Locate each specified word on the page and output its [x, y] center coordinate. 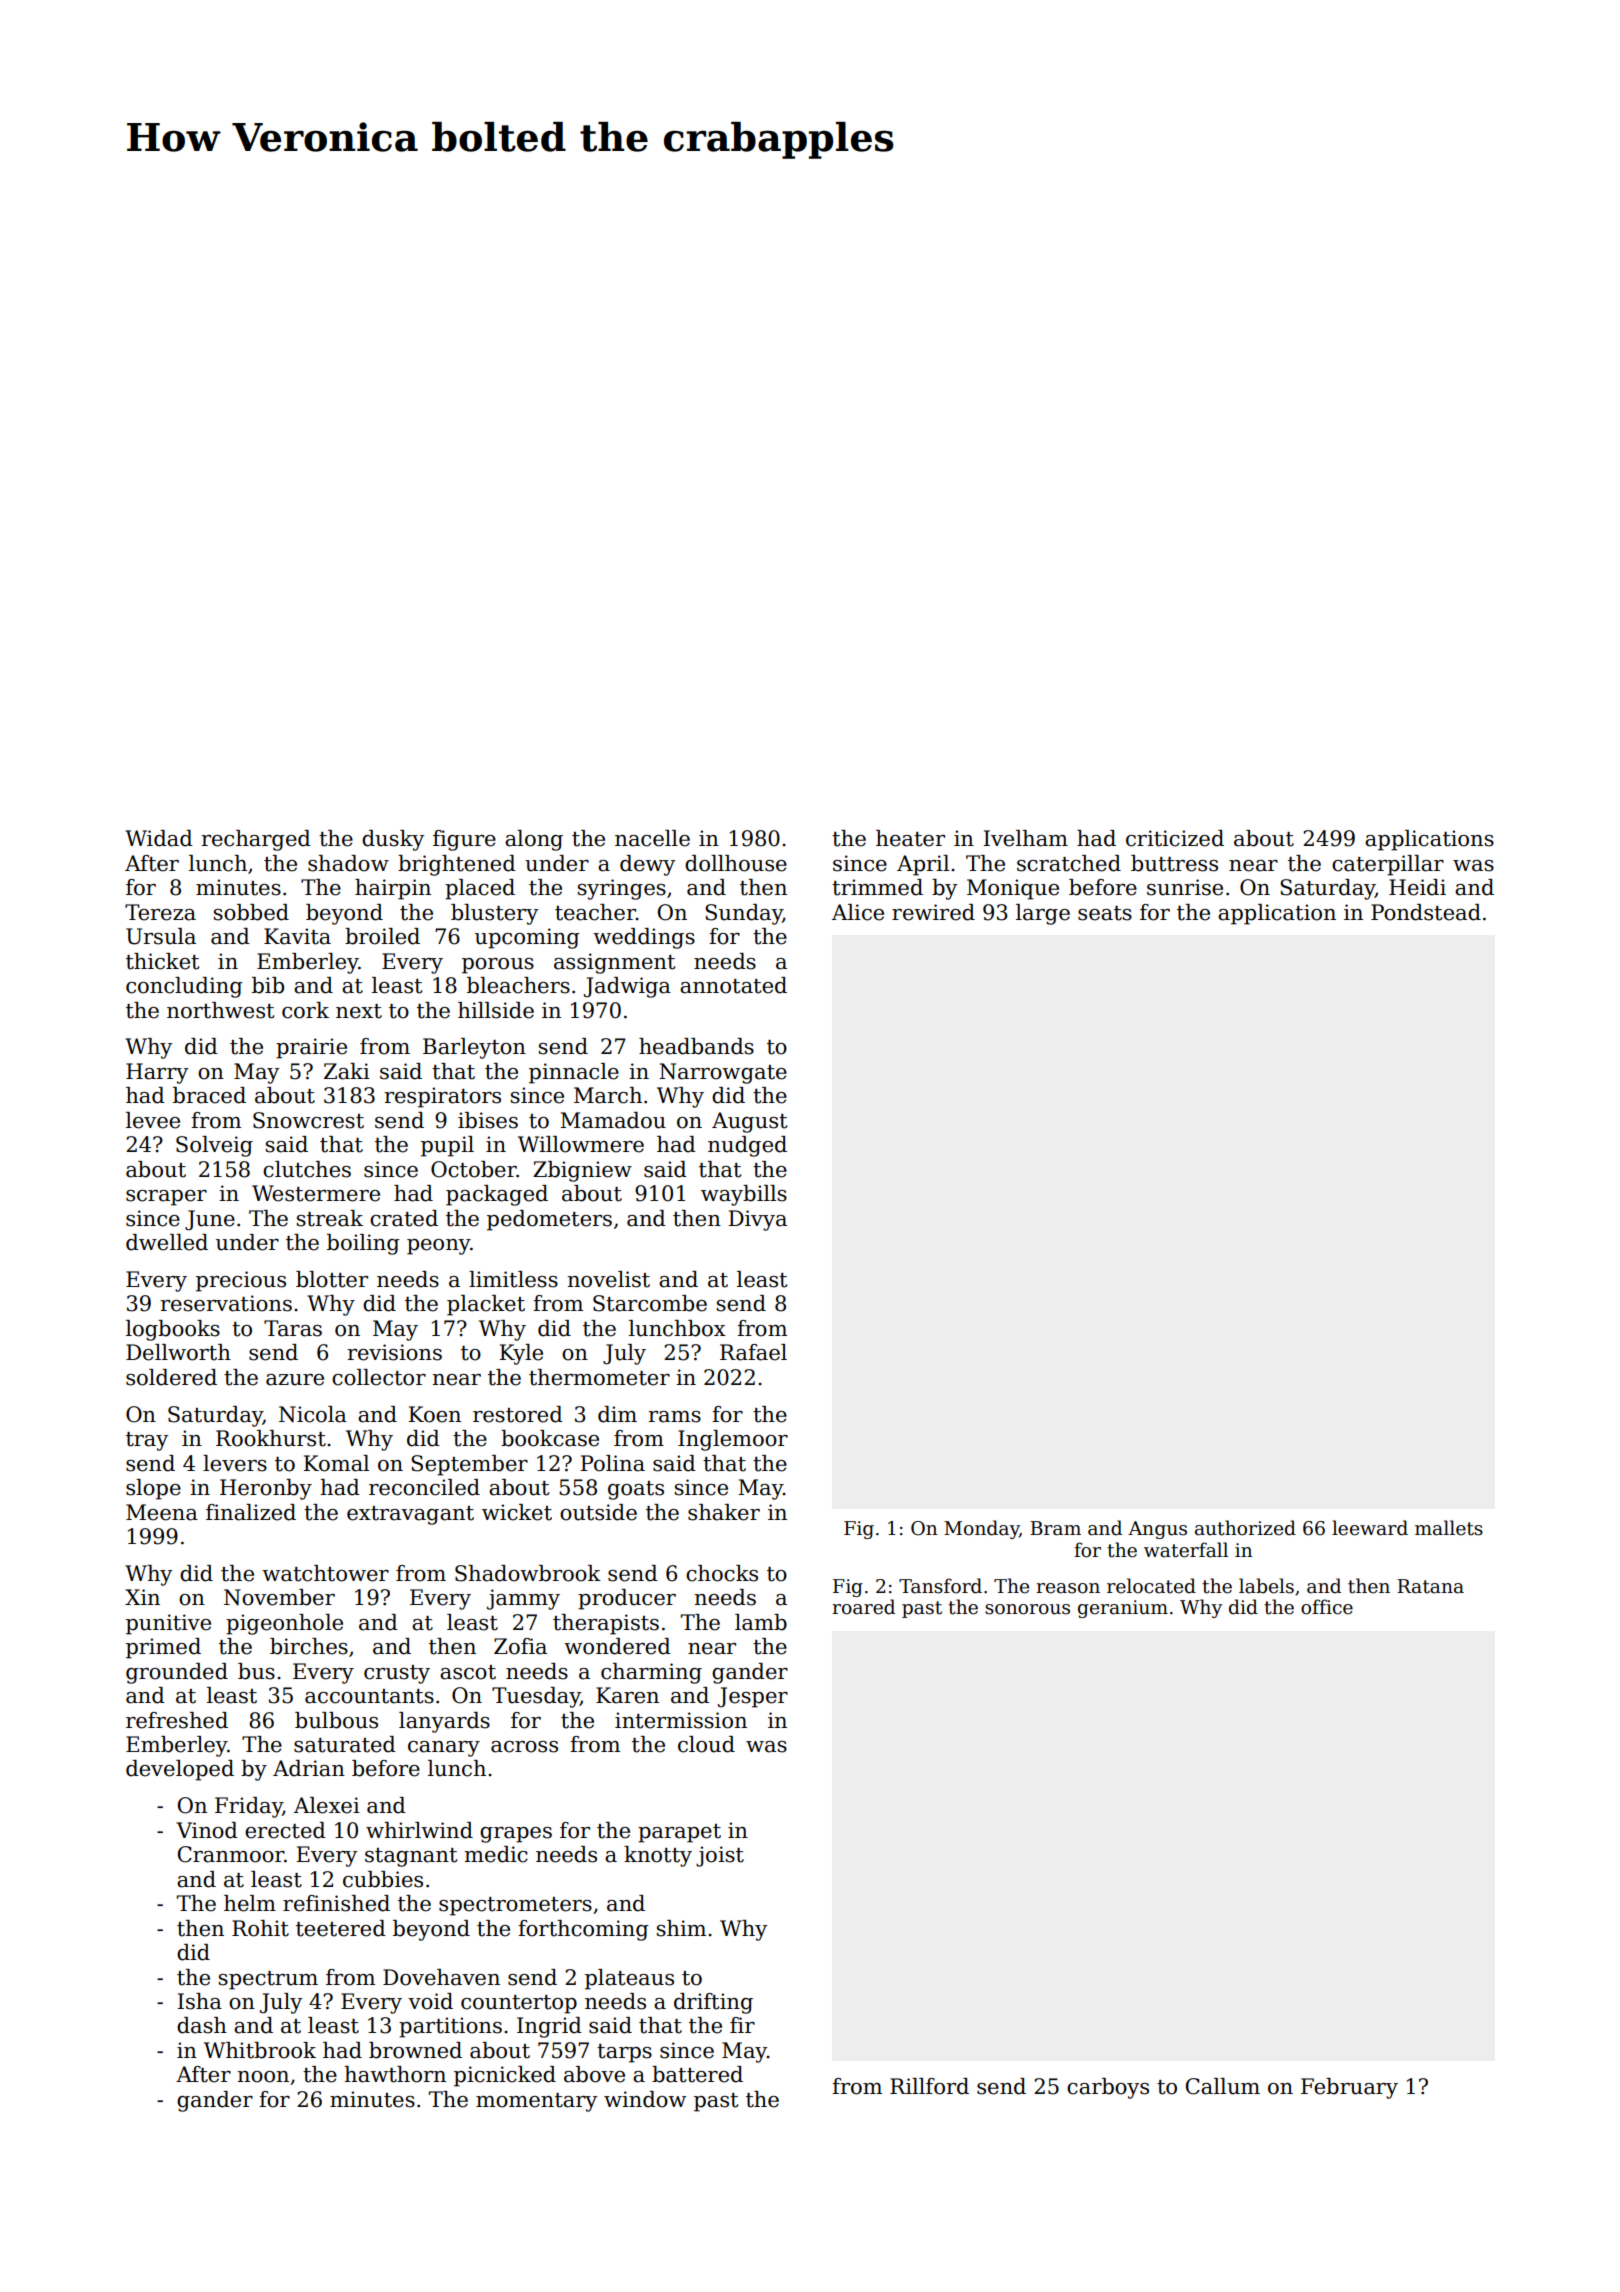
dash [202, 2025]
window [645, 2099]
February [1349, 2088]
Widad [159, 838]
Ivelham [1025, 838]
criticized [1175, 838]
